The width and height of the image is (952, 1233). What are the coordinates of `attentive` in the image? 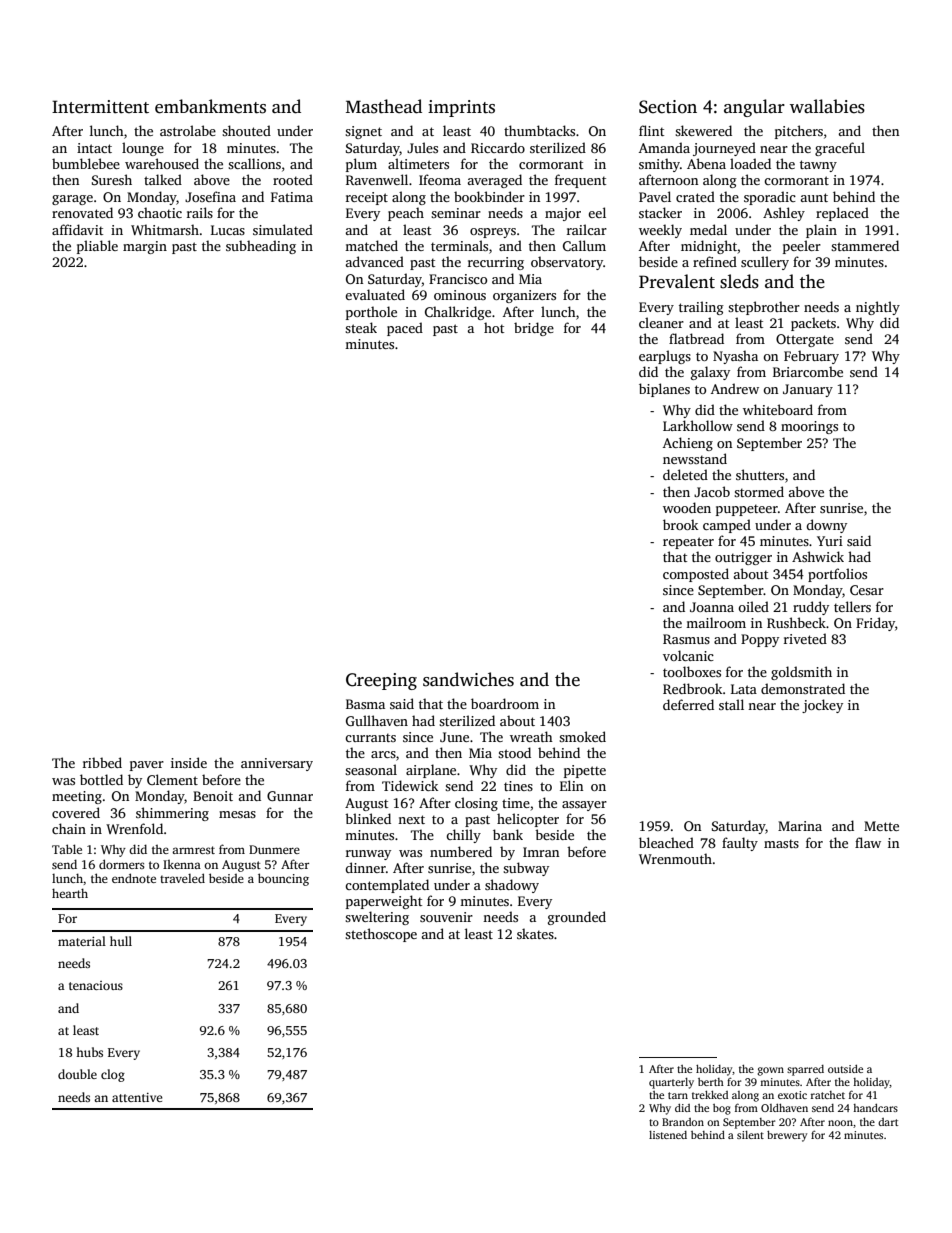 It's located at (137, 1097).
